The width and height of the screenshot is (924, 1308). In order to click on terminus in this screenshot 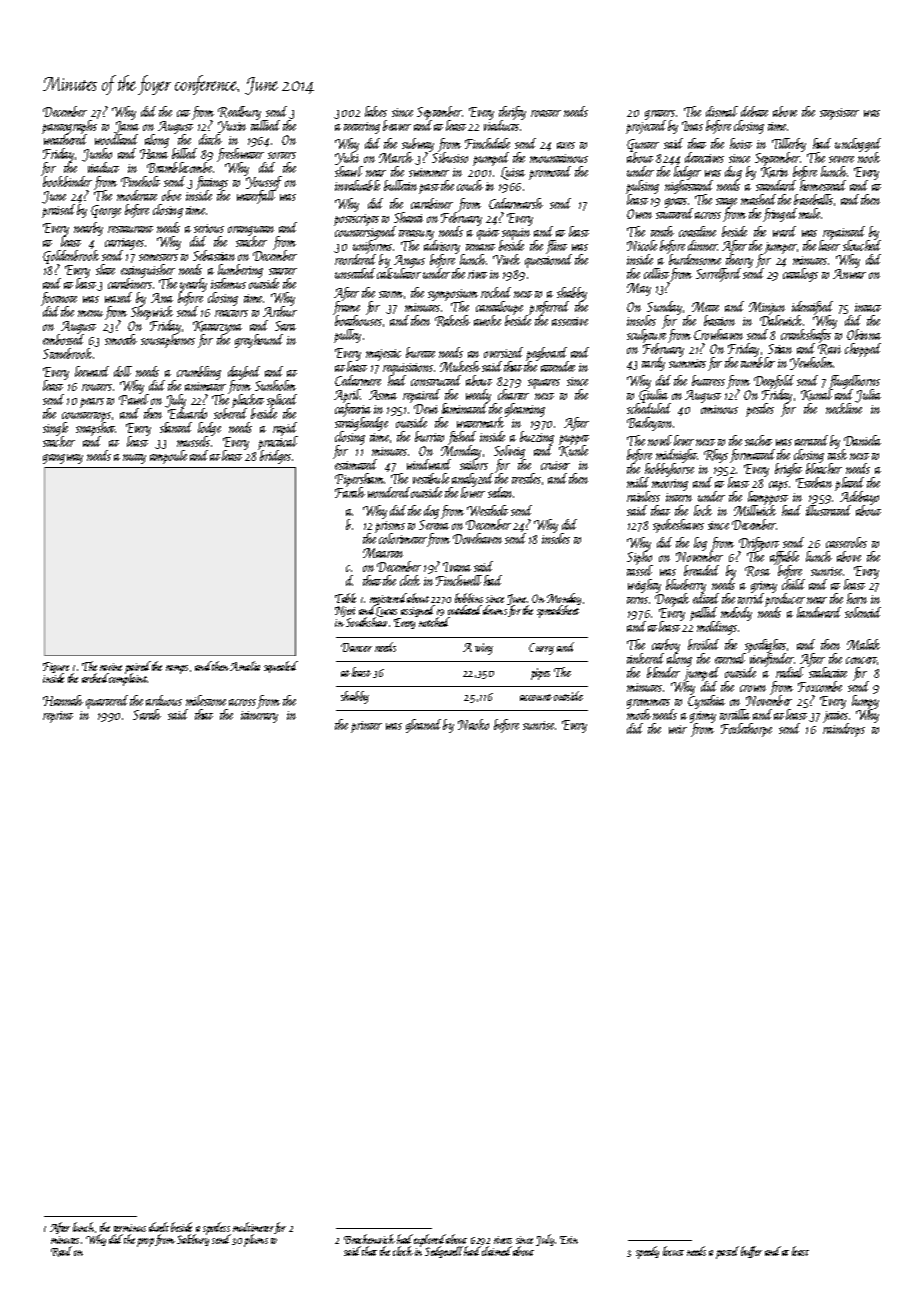, I will do `click(130, 1228)`.
